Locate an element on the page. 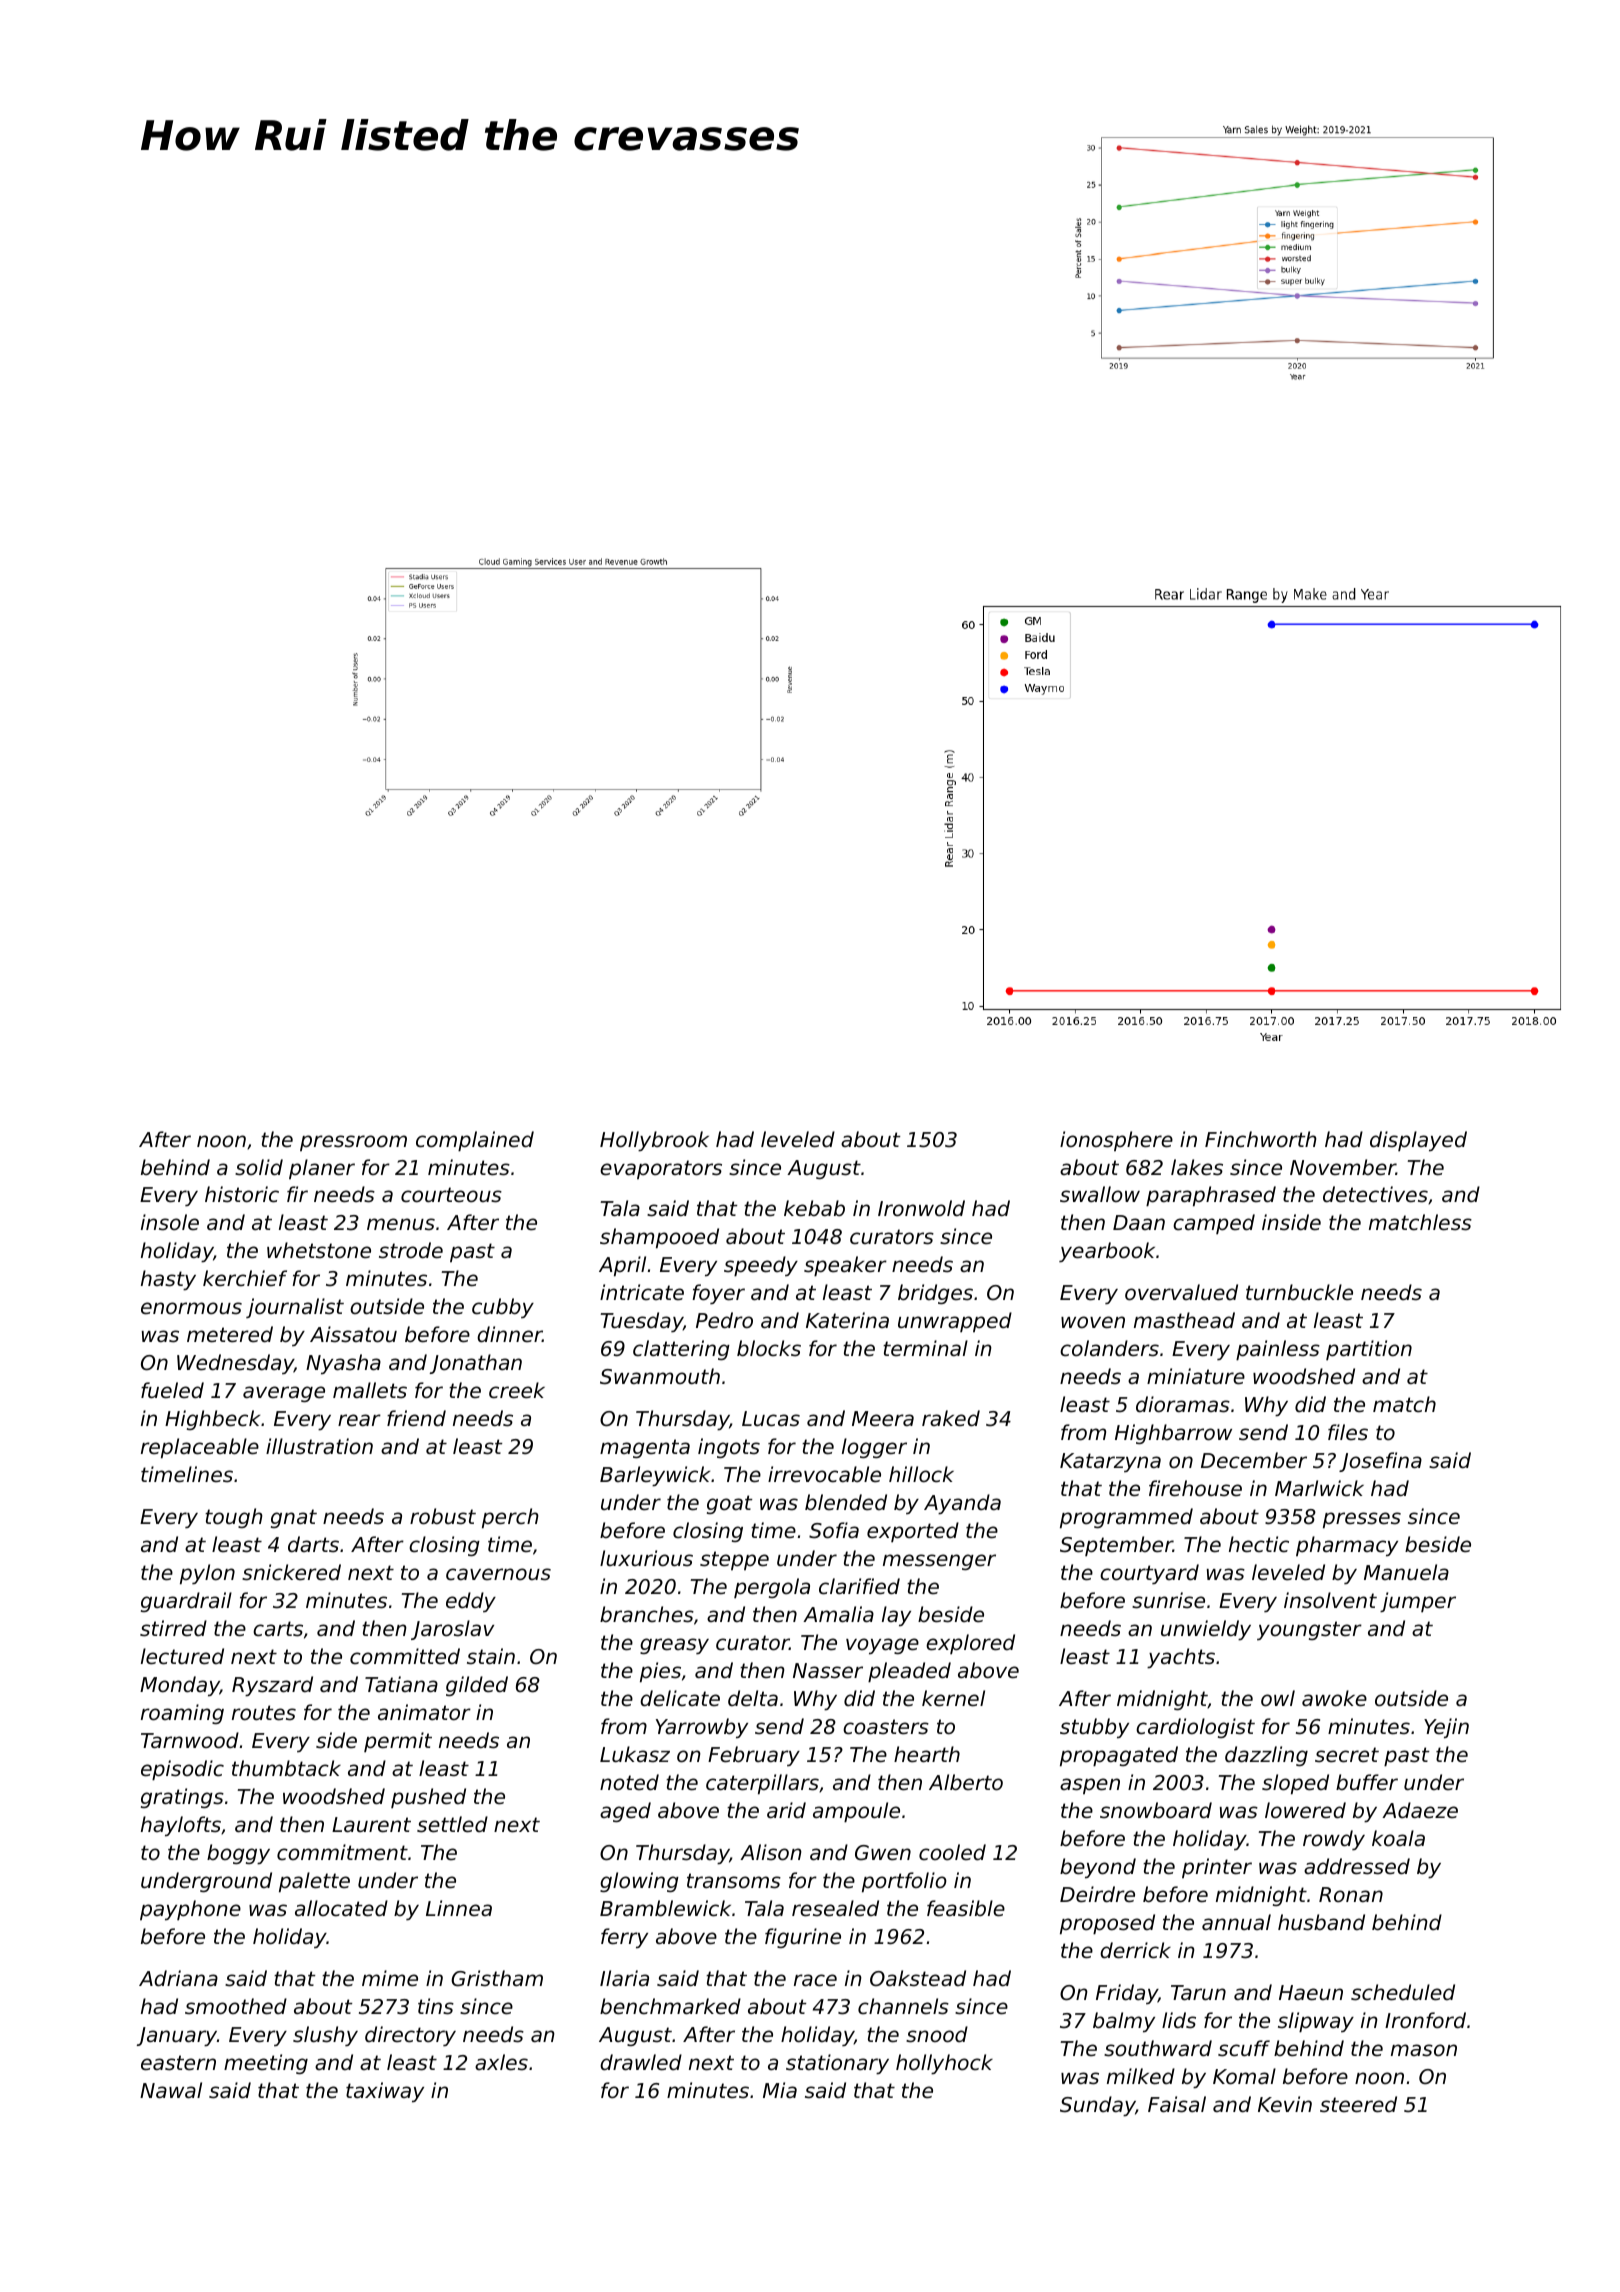 The width and height of the page is (1620, 2292). branches is located at coordinates (647, 1614).
